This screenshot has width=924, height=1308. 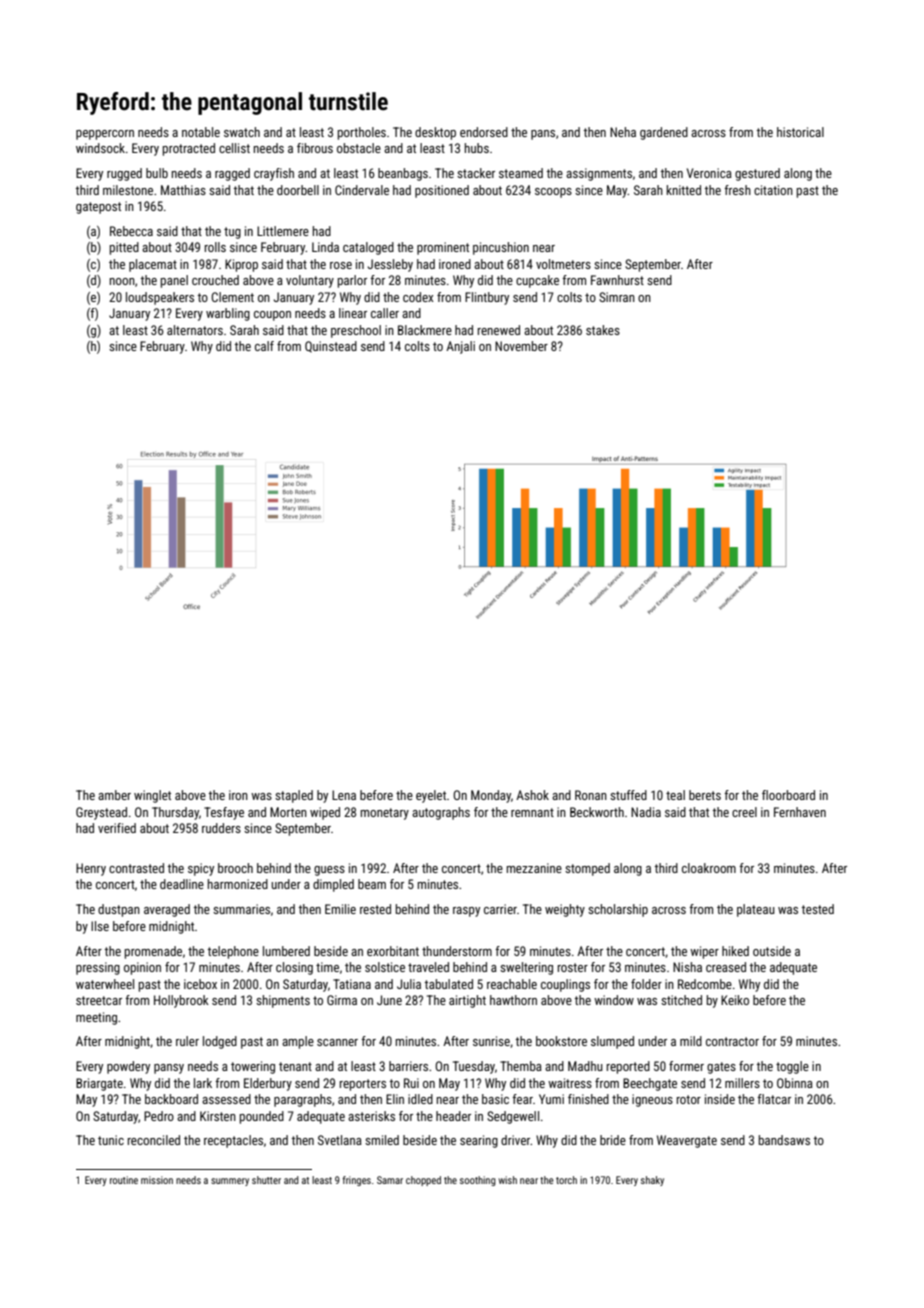 What do you see at coordinates (800, 812) in the screenshot?
I see `Fernhaven` at bounding box center [800, 812].
